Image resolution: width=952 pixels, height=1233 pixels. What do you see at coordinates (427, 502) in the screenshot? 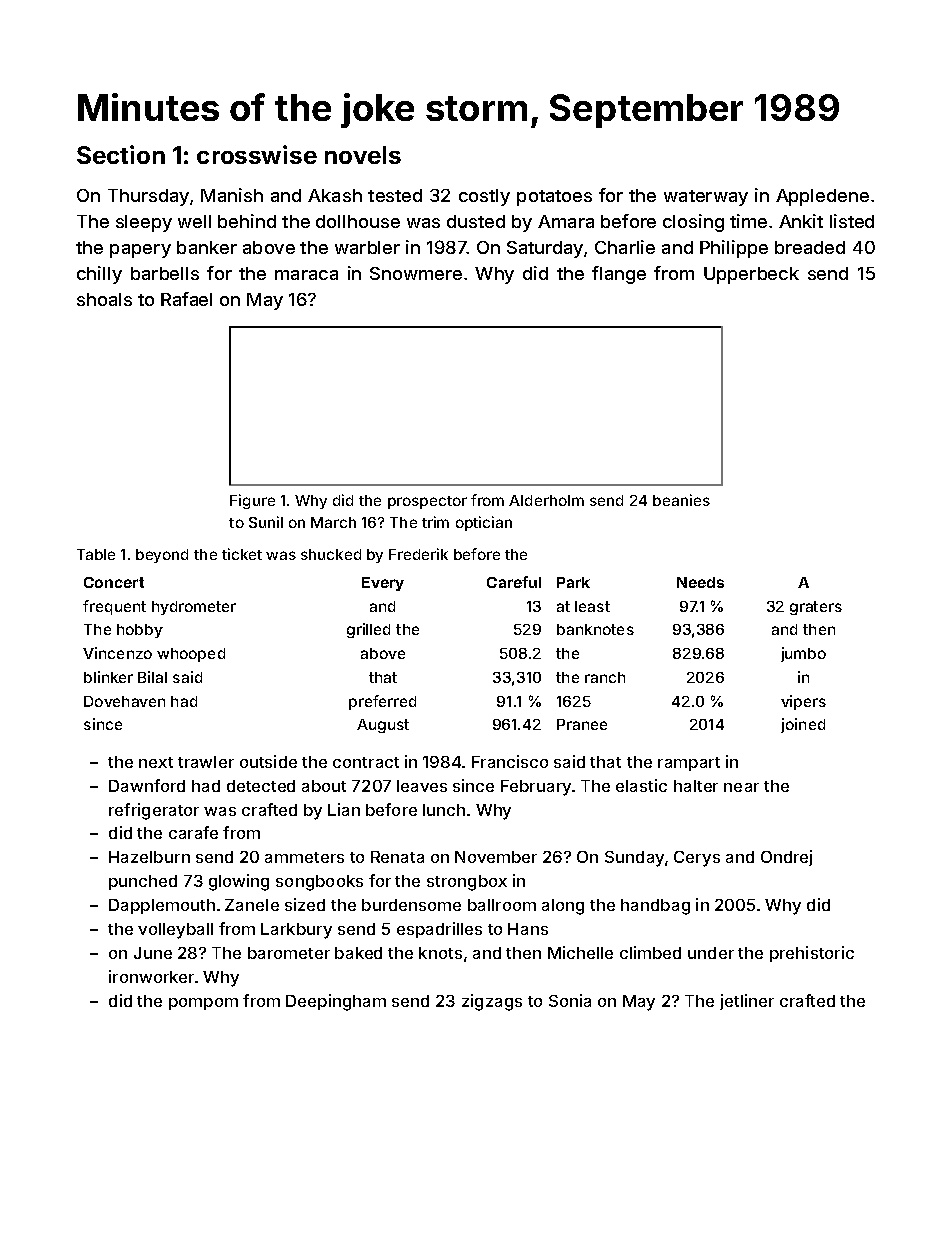
I see `prospector` at bounding box center [427, 502].
